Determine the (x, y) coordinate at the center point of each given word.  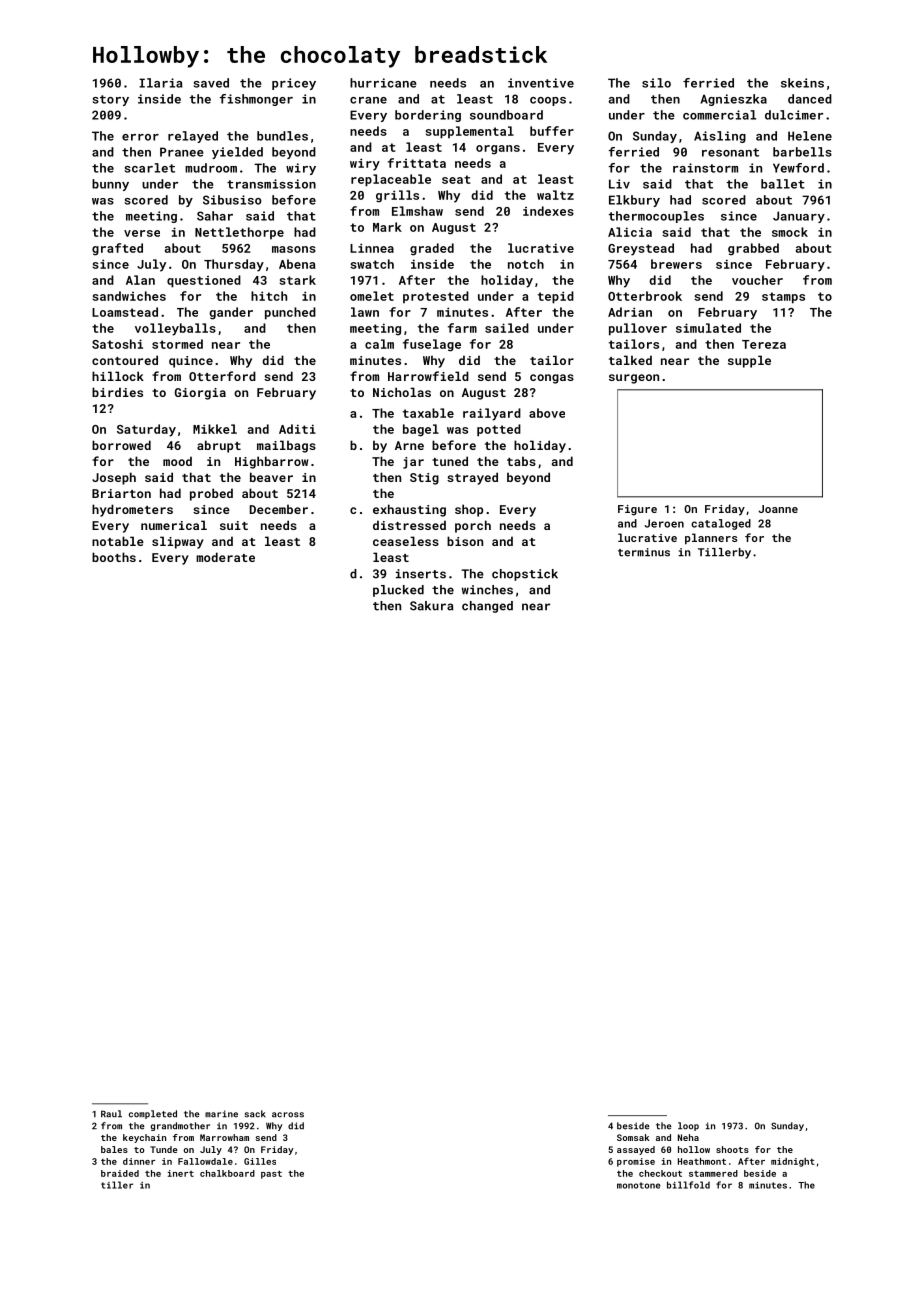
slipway (178, 542)
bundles (282, 136)
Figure (637, 510)
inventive (541, 83)
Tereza (764, 344)
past (271, 1174)
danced (810, 99)
